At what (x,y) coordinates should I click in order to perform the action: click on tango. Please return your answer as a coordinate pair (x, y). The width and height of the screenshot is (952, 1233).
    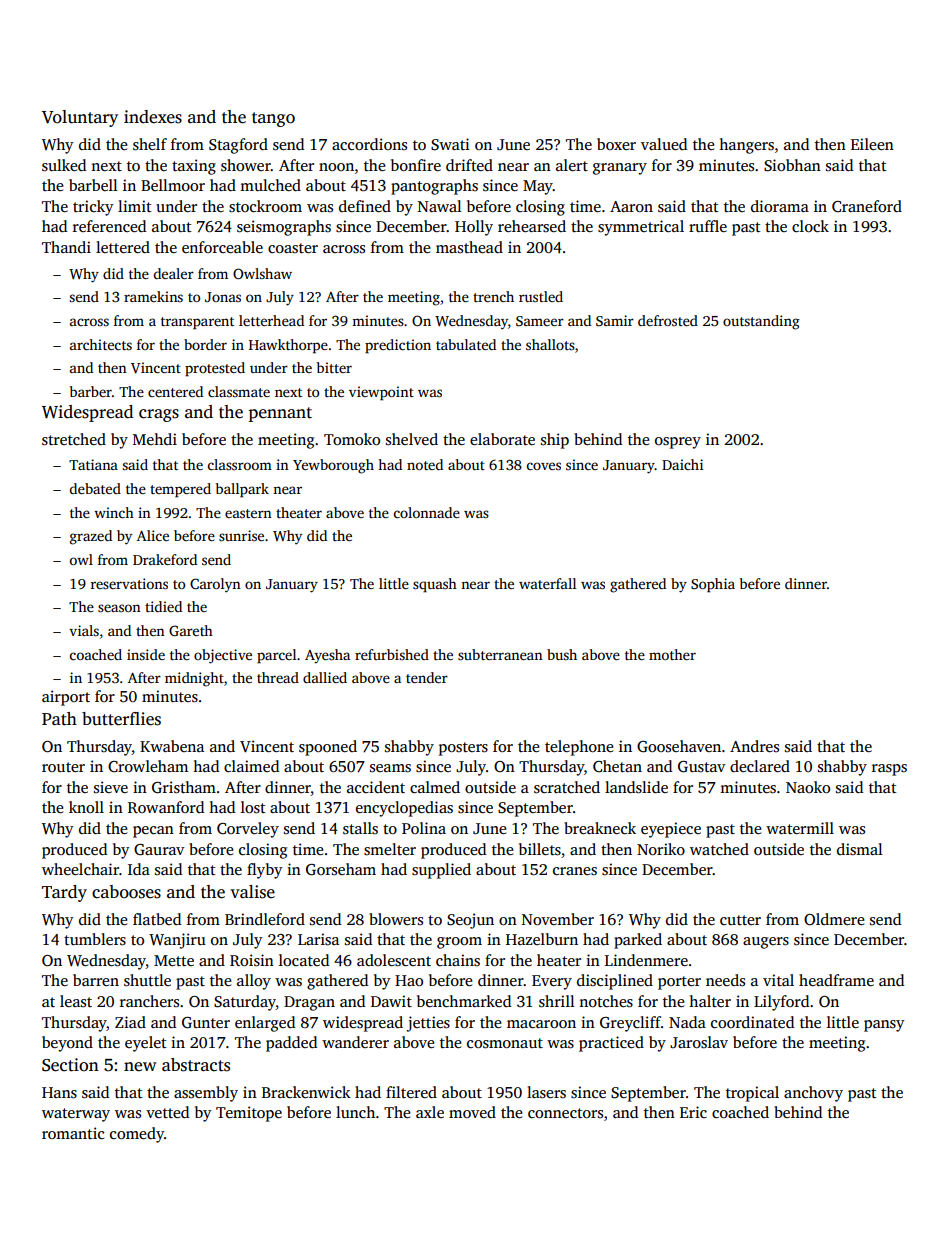
    Looking at the image, I should click on (273, 119).
